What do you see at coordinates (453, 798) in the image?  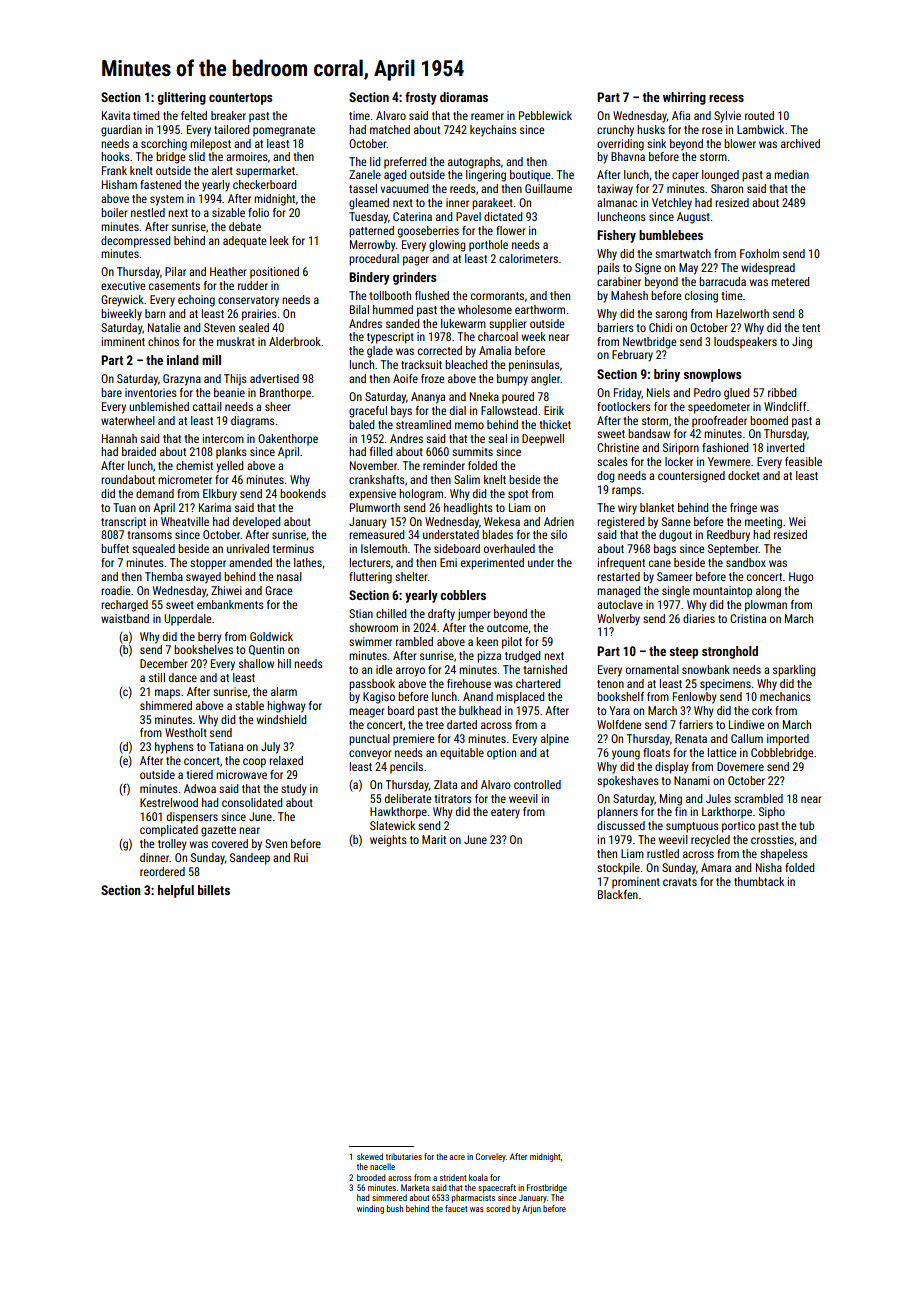 I see `titrators` at bounding box center [453, 798].
